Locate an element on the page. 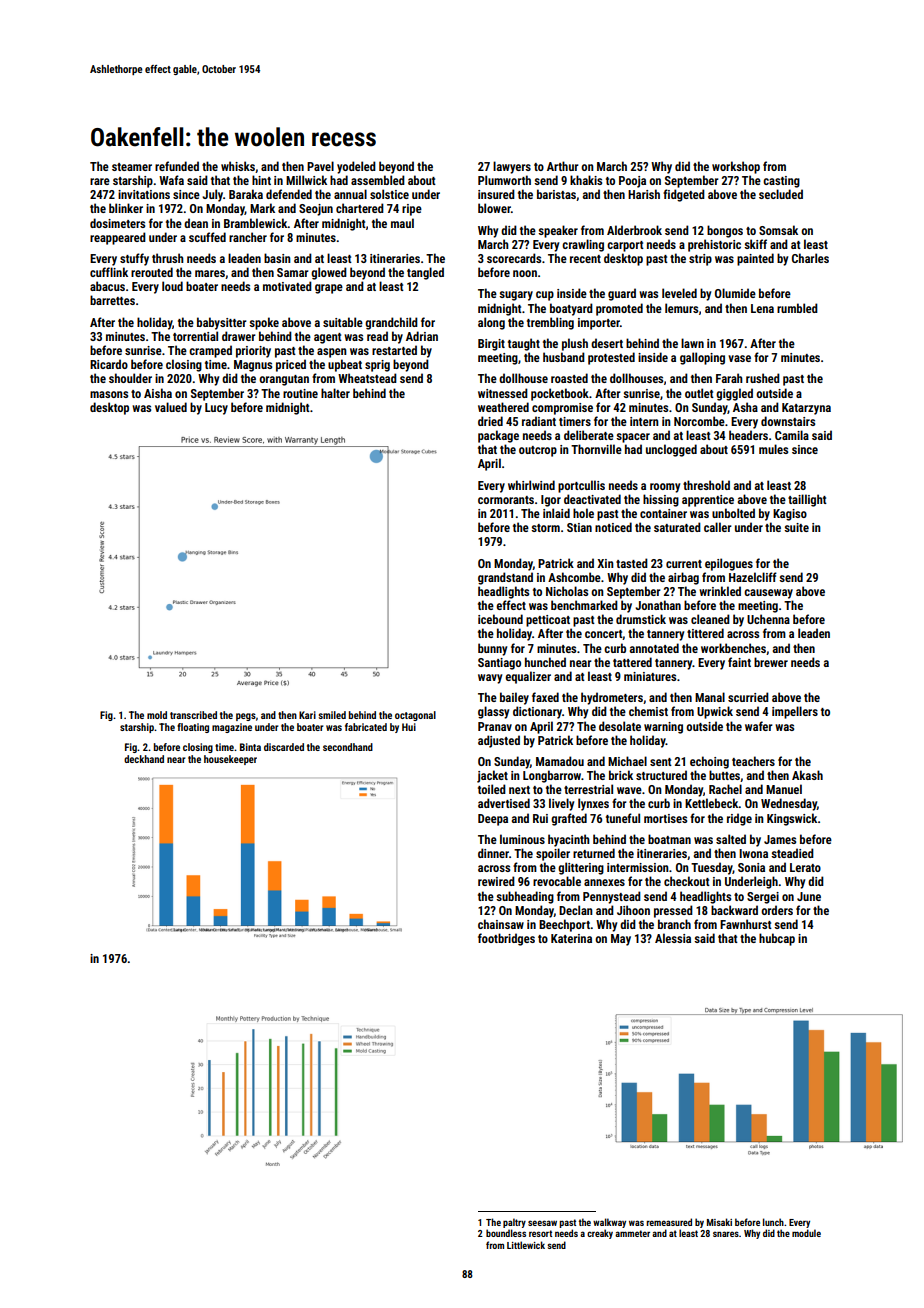  yodeled is located at coordinates (356, 167).
